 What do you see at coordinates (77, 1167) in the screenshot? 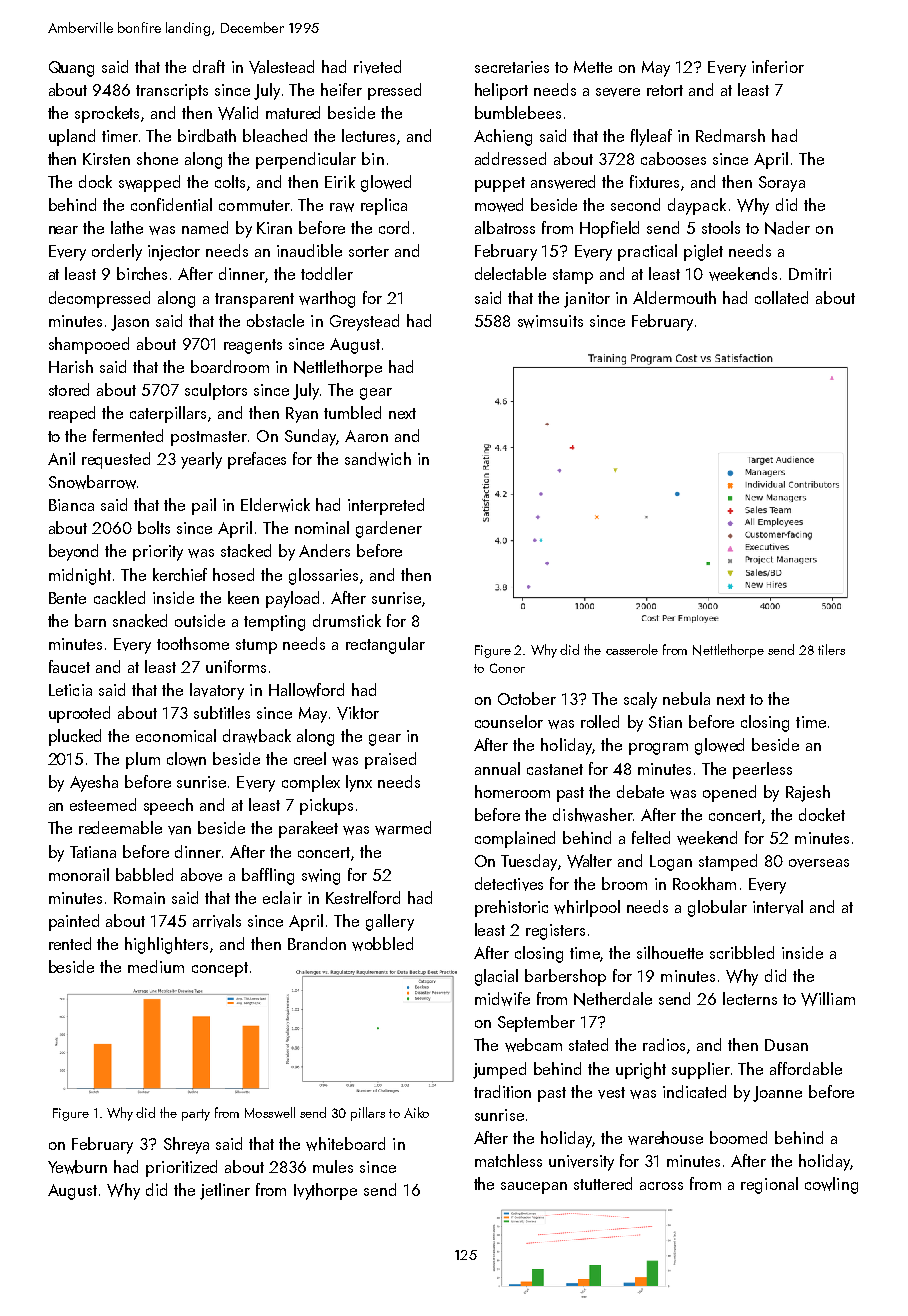
I see `Yewburn` at bounding box center [77, 1167].
